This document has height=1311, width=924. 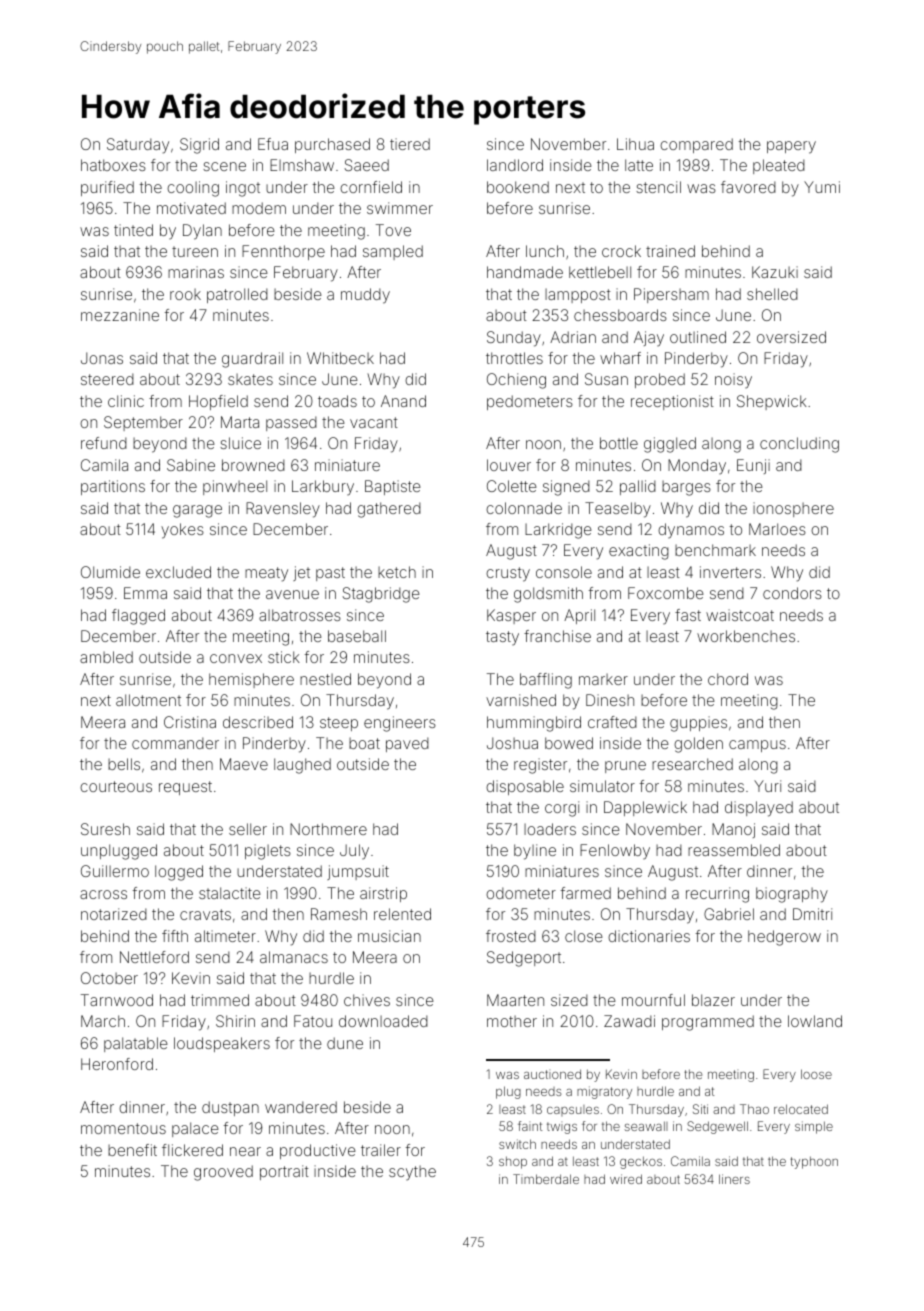 What do you see at coordinates (412, 1173) in the document?
I see `scythe` at bounding box center [412, 1173].
